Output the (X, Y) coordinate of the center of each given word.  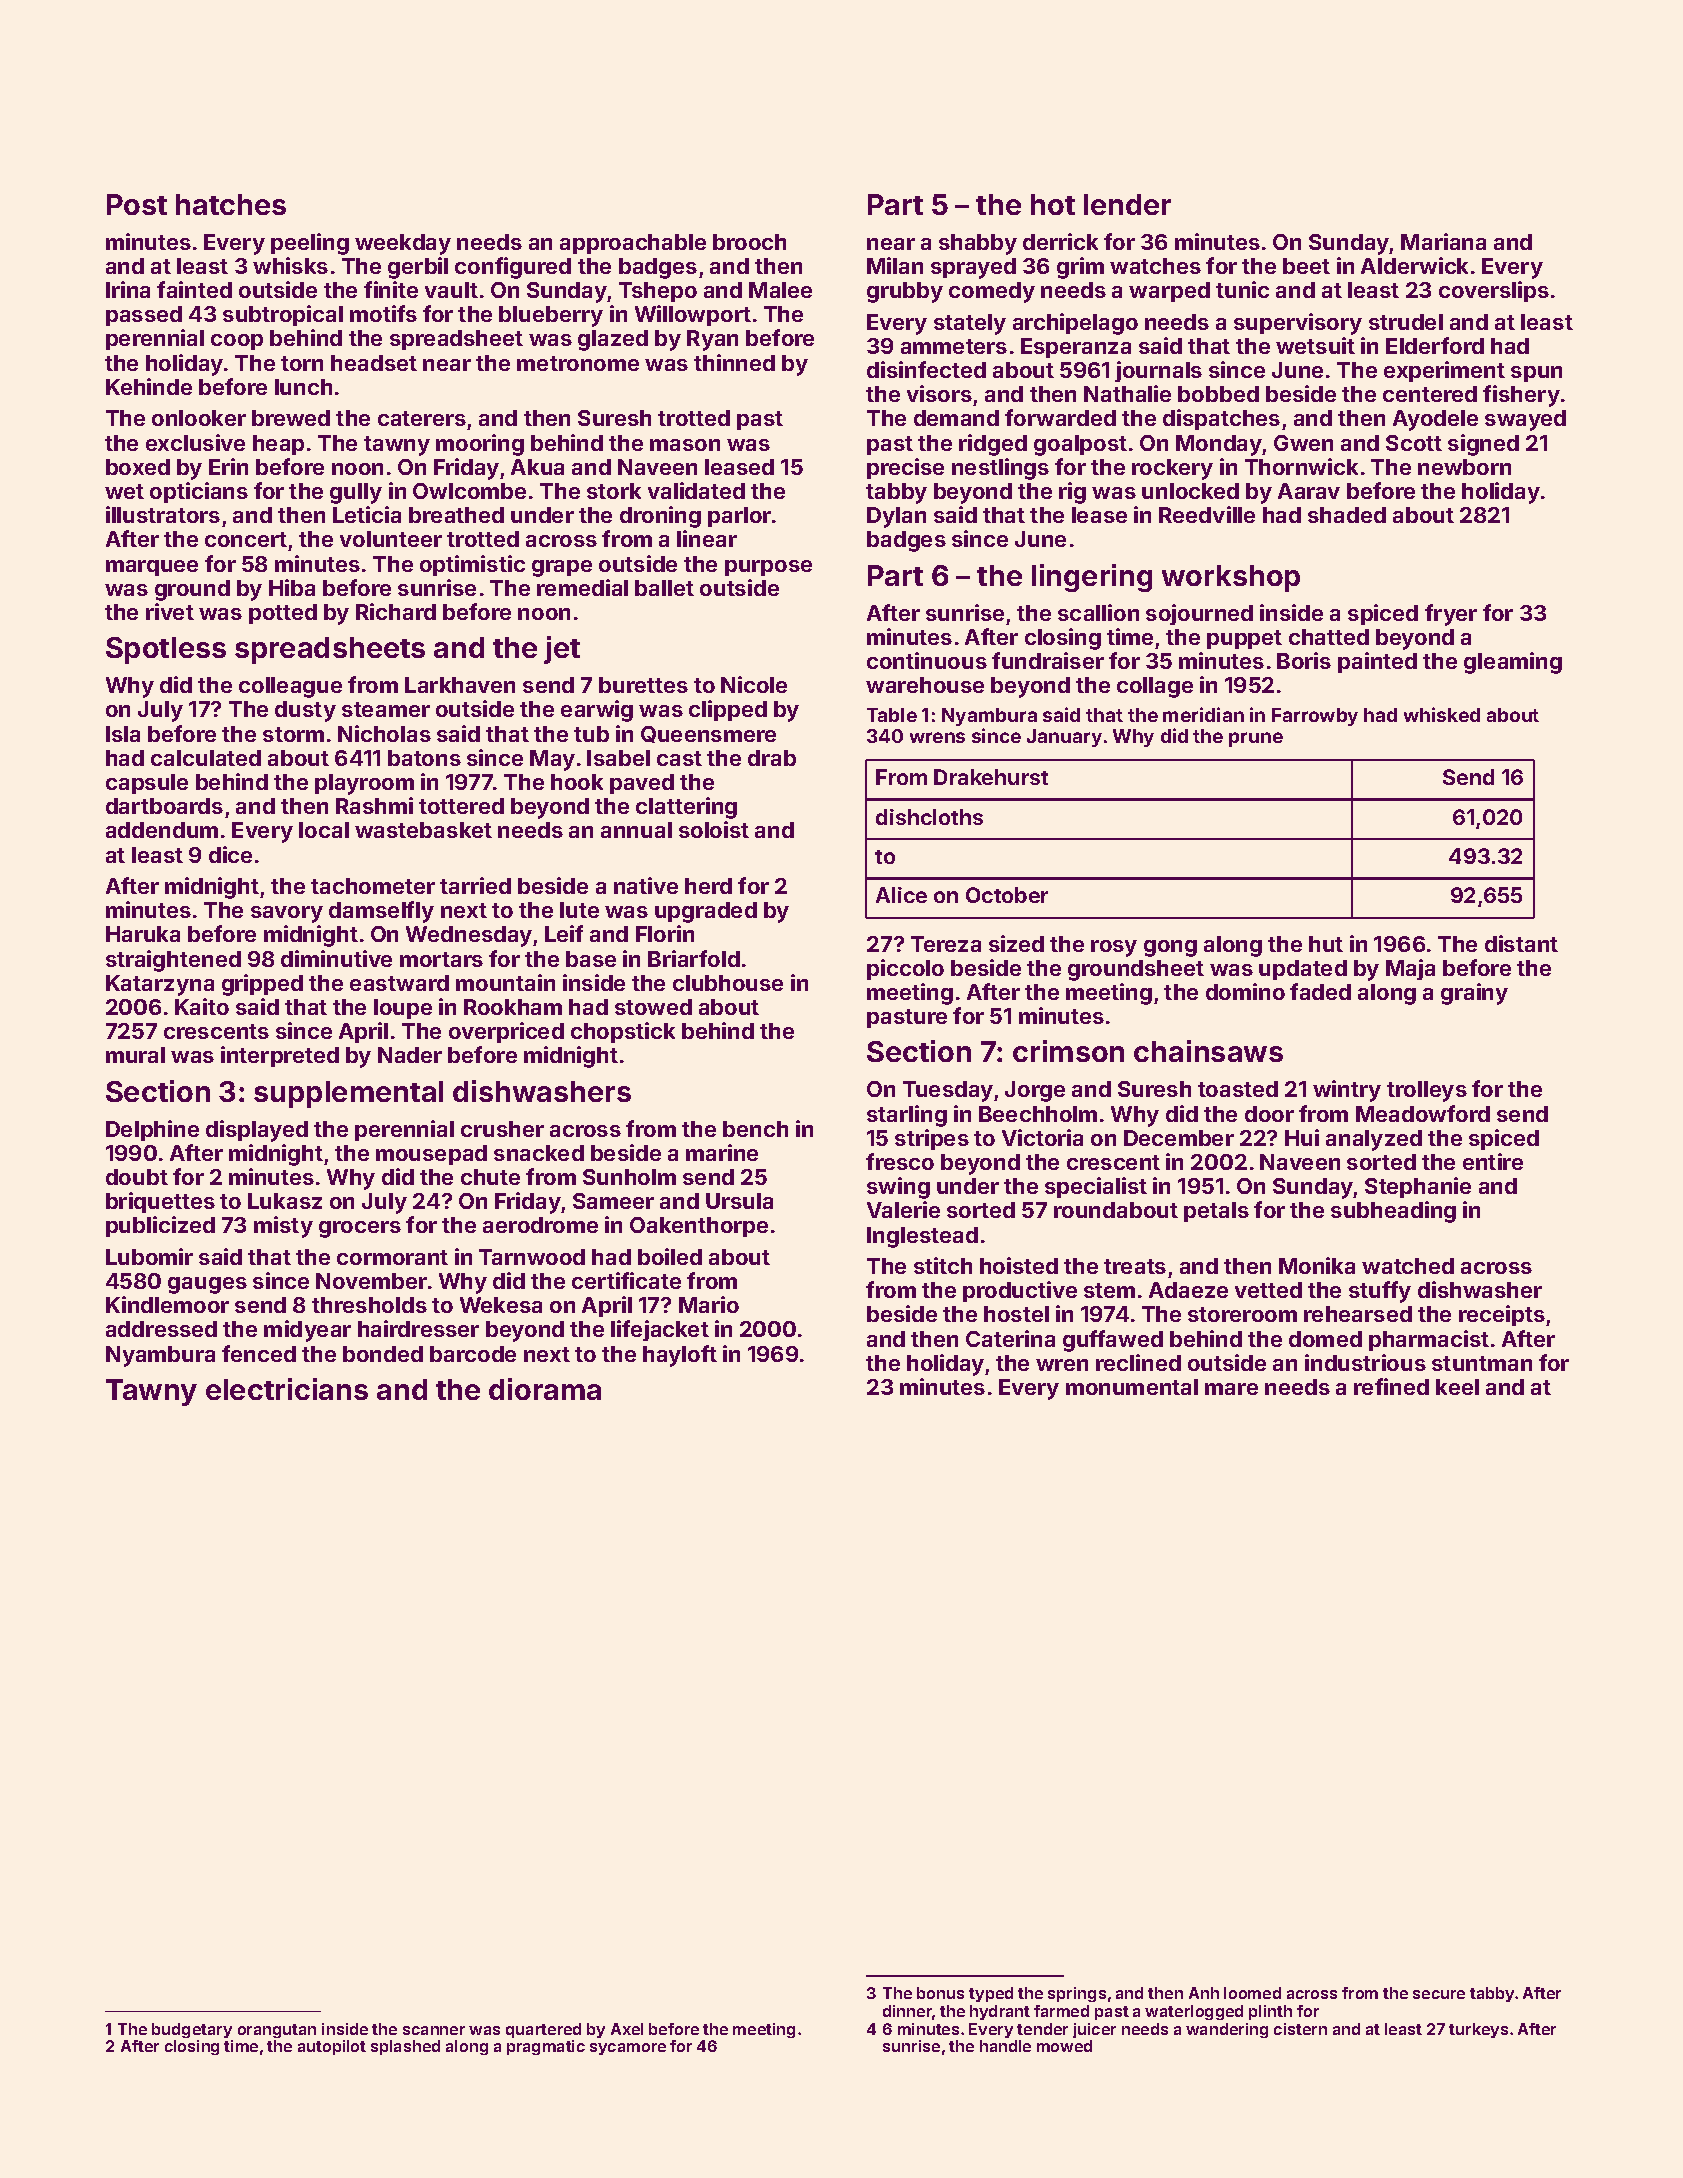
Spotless (166, 650)
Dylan (896, 517)
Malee (780, 290)
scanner (434, 2030)
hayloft (680, 1356)
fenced (259, 1353)
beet (1306, 266)
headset (374, 363)
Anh (1204, 1993)
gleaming (1513, 663)
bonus (940, 1993)
